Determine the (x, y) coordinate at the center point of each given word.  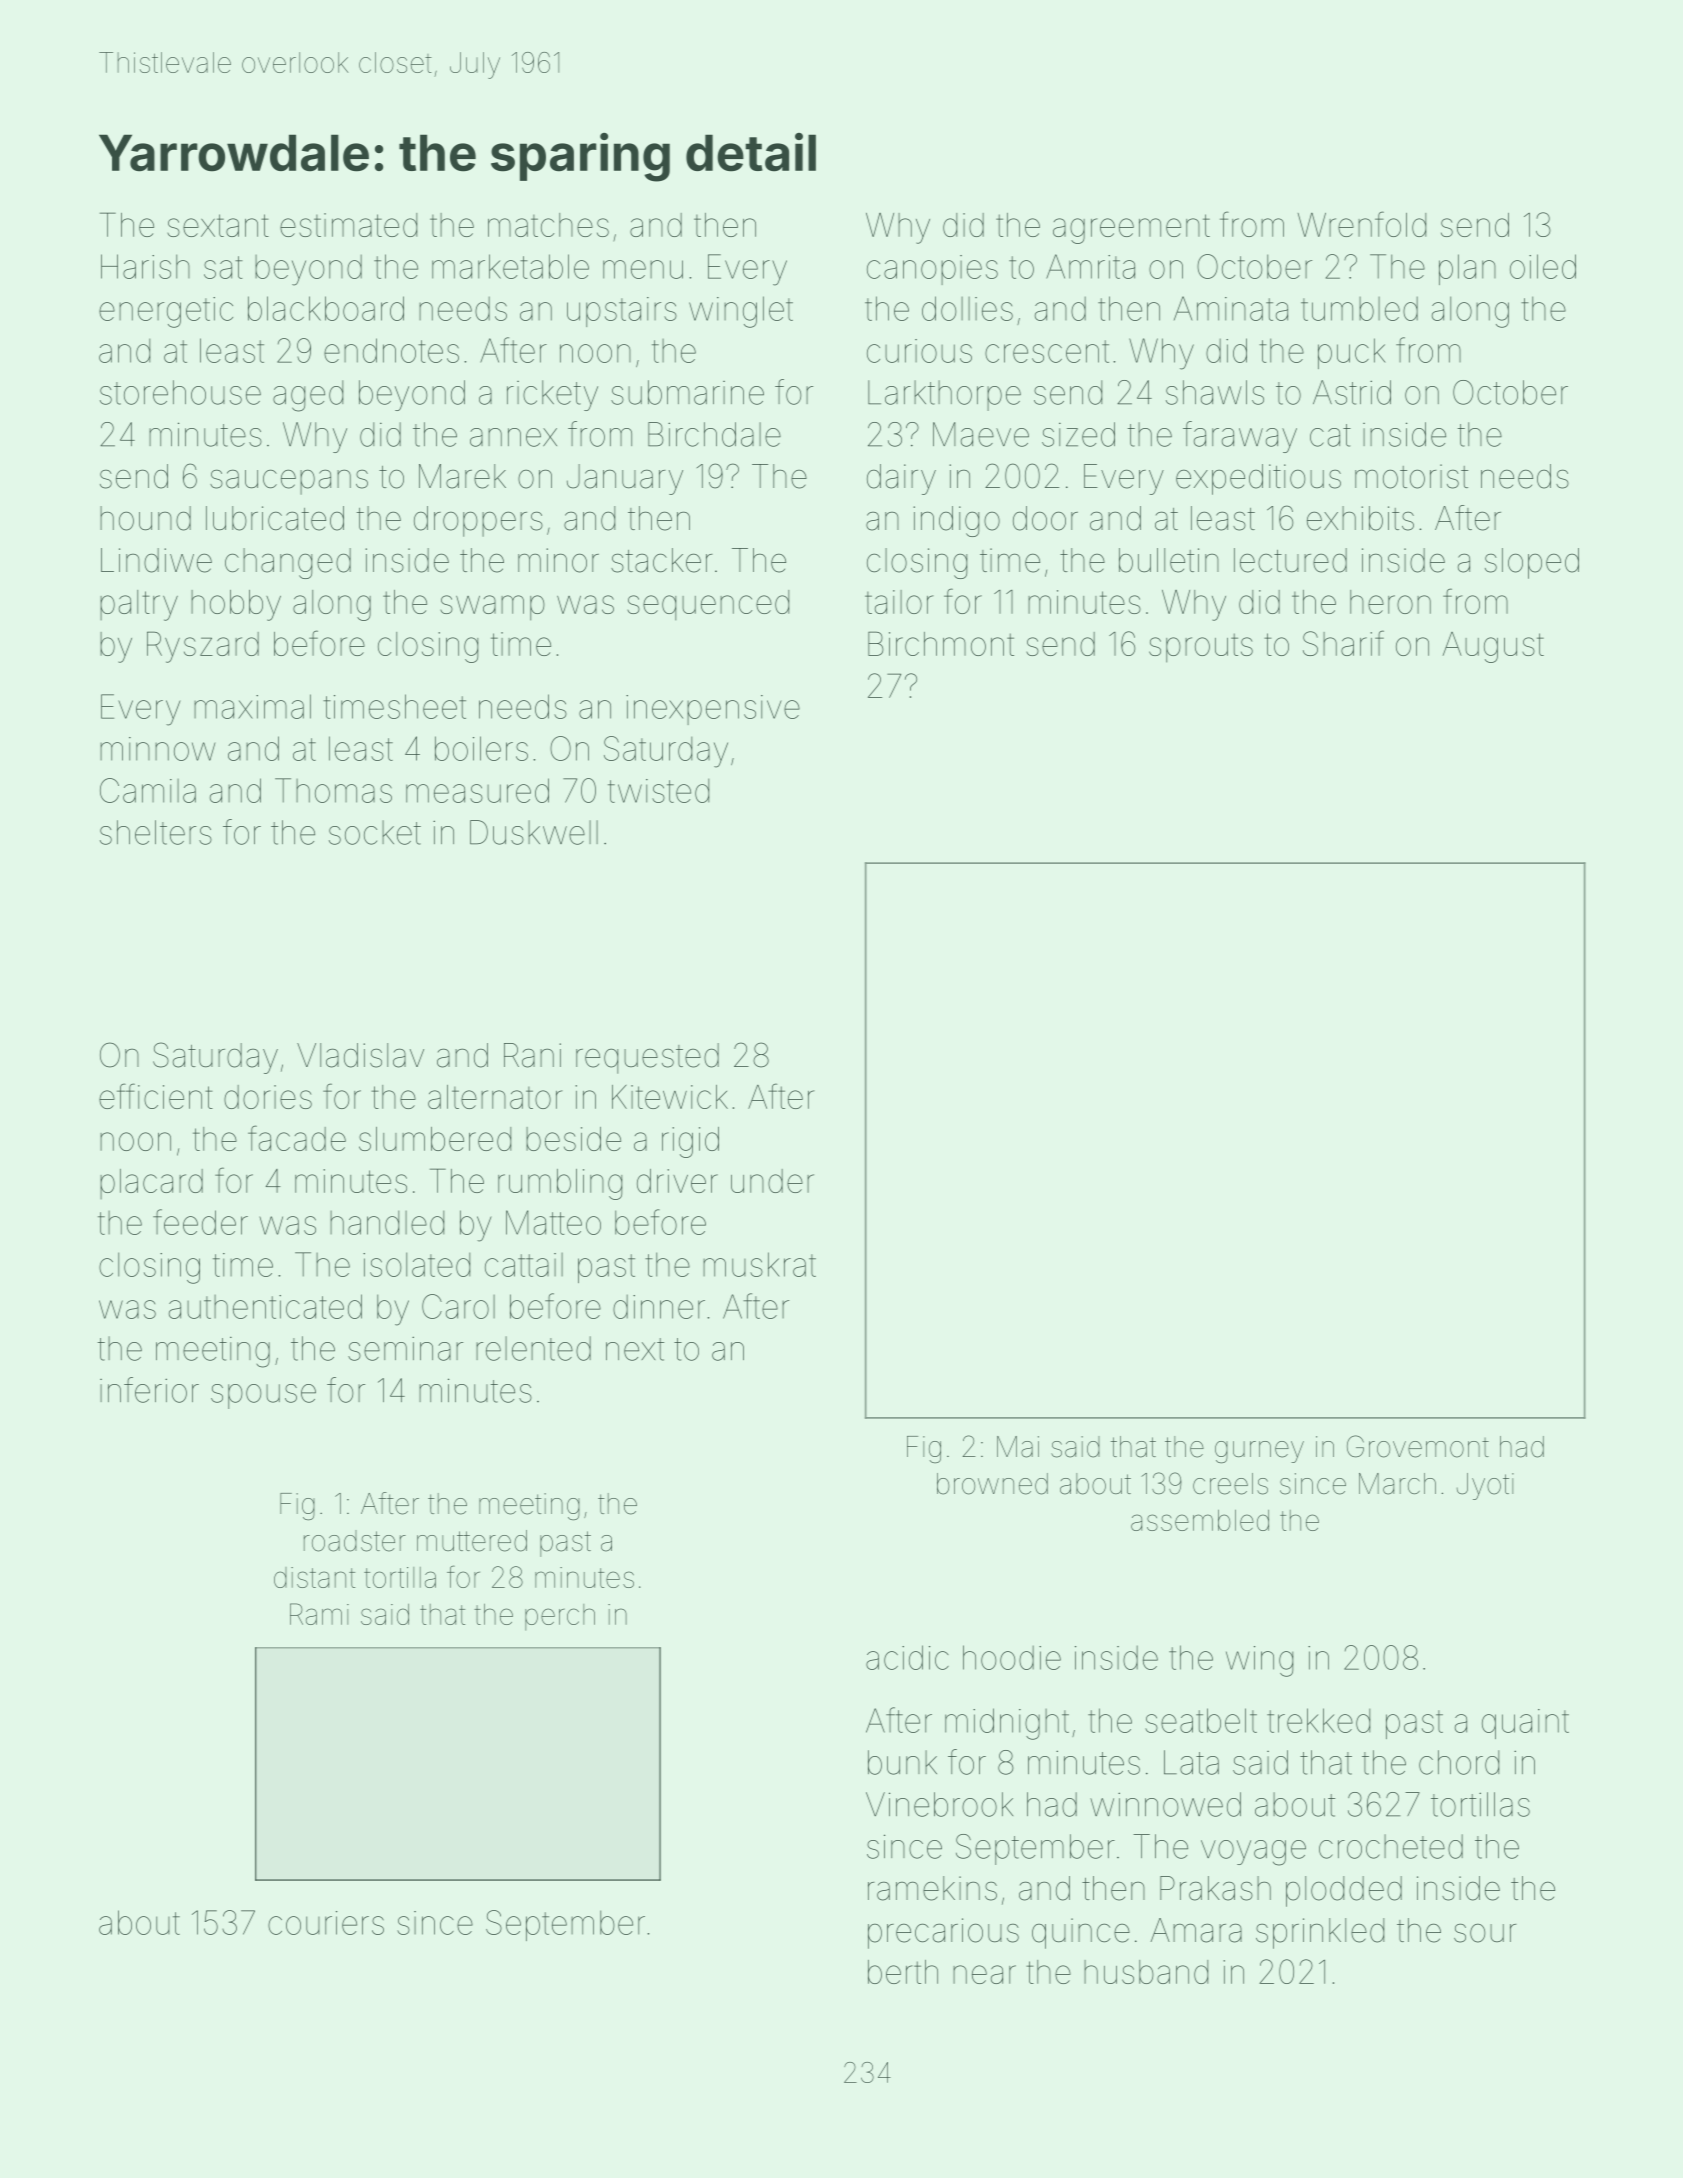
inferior (149, 1390)
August (1493, 647)
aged (308, 396)
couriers (326, 1923)
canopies (932, 270)
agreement (1131, 229)
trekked (1318, 1720)
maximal (252, 706)
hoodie (1012, 1657)
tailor (899, 602)
